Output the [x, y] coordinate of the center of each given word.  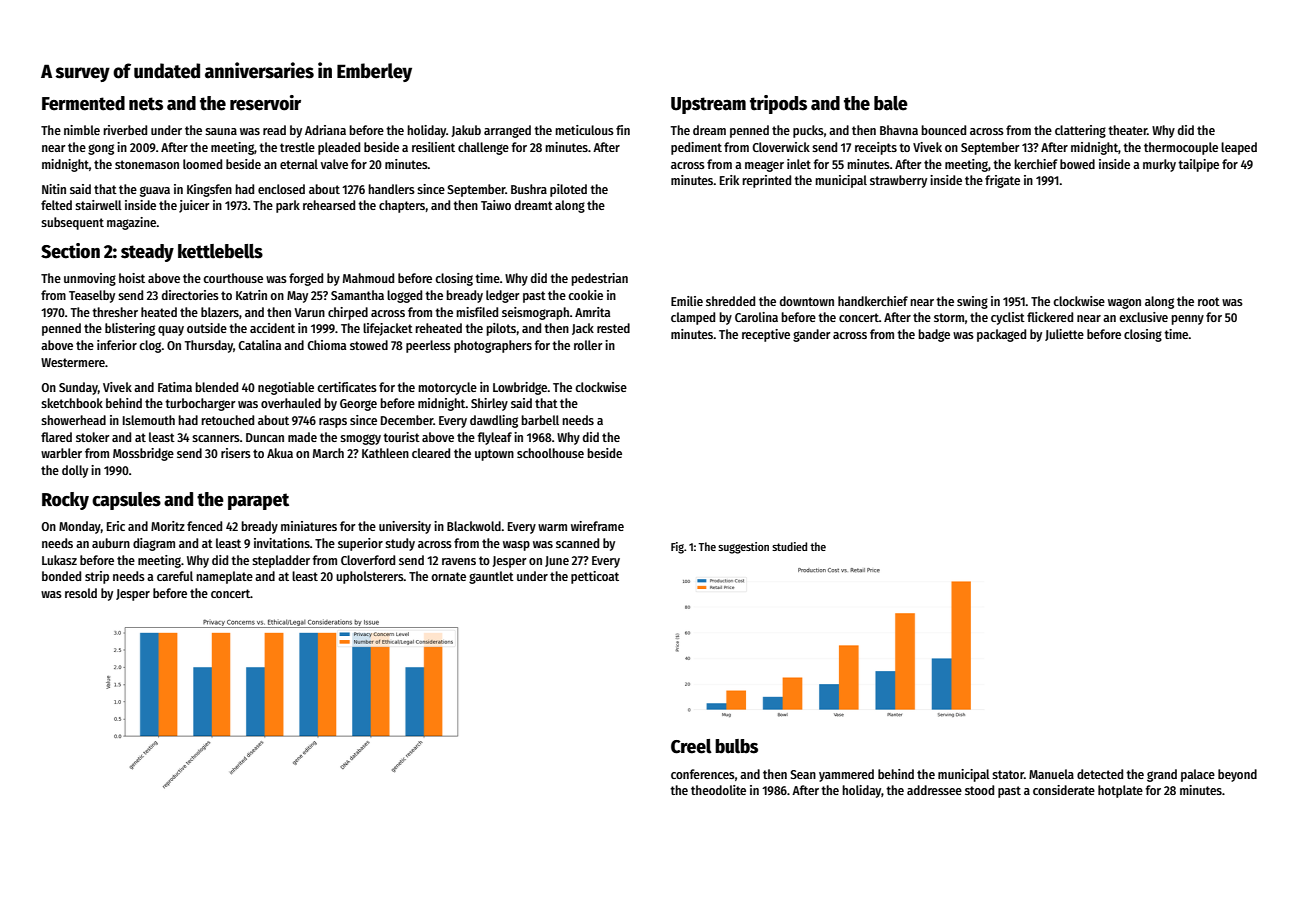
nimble [82, 130]
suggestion [743, 548]
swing [972, 302]
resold [81, 593]
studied [789, 546]
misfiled [477, 312]
